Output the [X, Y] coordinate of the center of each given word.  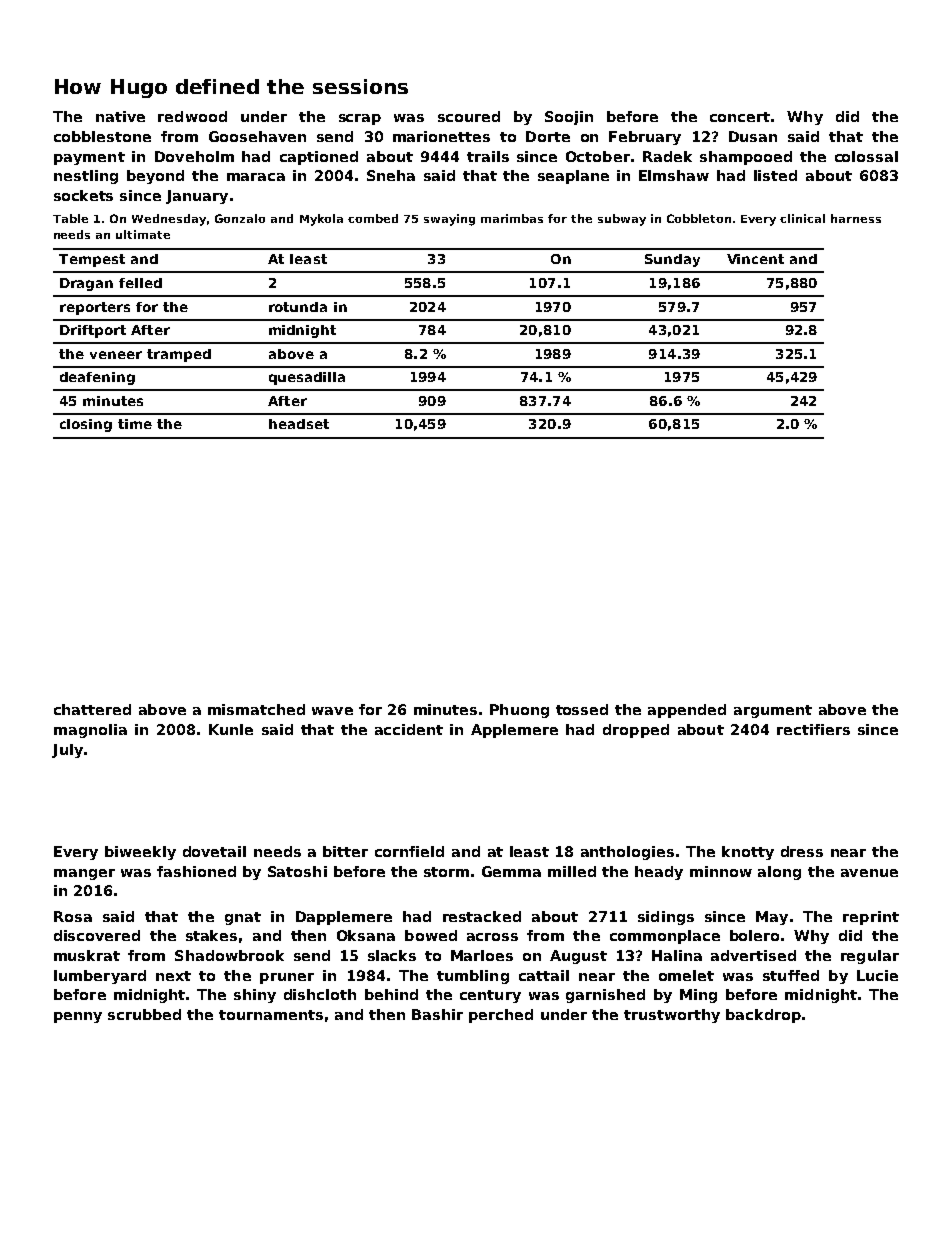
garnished [605, 996]
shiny [255, 996]
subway [622, 220]
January [197, 197]
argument [773, 711]
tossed [582, 709]
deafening [97, 378]
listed [775, 175]
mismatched [256, 709]
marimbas [512, 218]
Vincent [755, 259]
